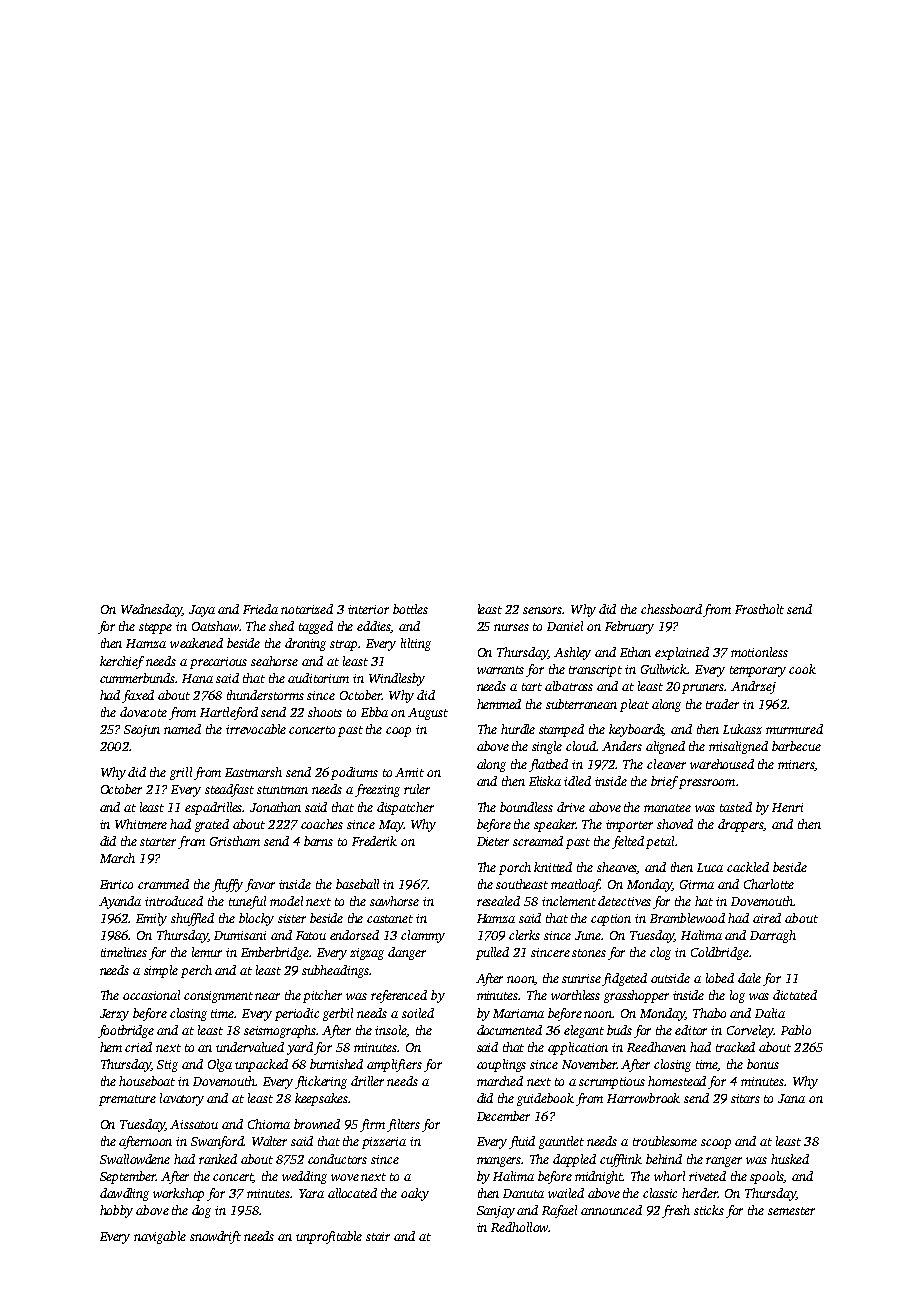  Describe the element at coordinates (709, 1013) in the screenshot. I see `Thabo` at that location.
